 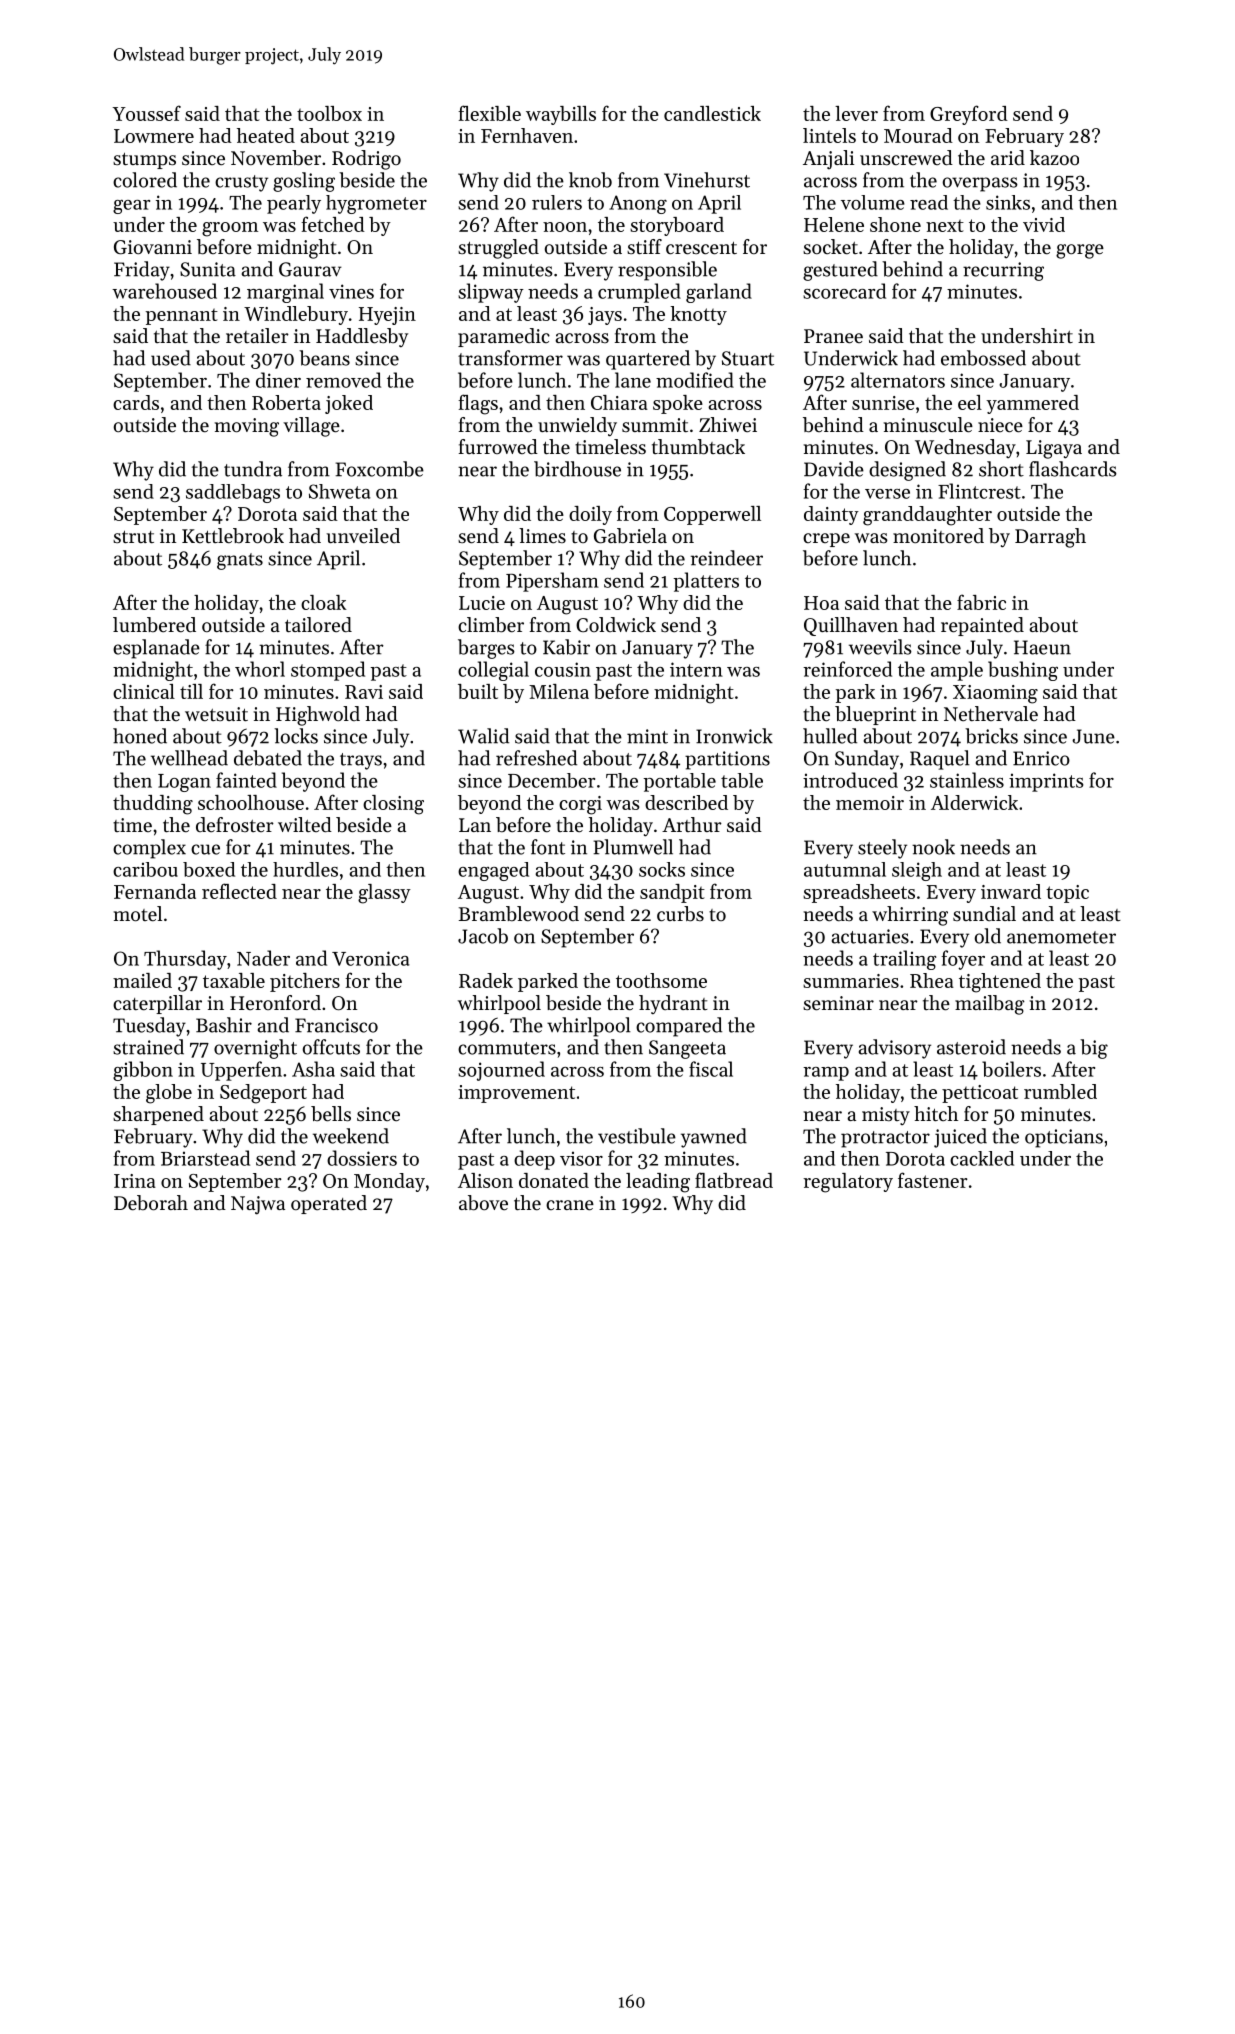 I want to click on Deborah, so click(x=151, y=1203).
